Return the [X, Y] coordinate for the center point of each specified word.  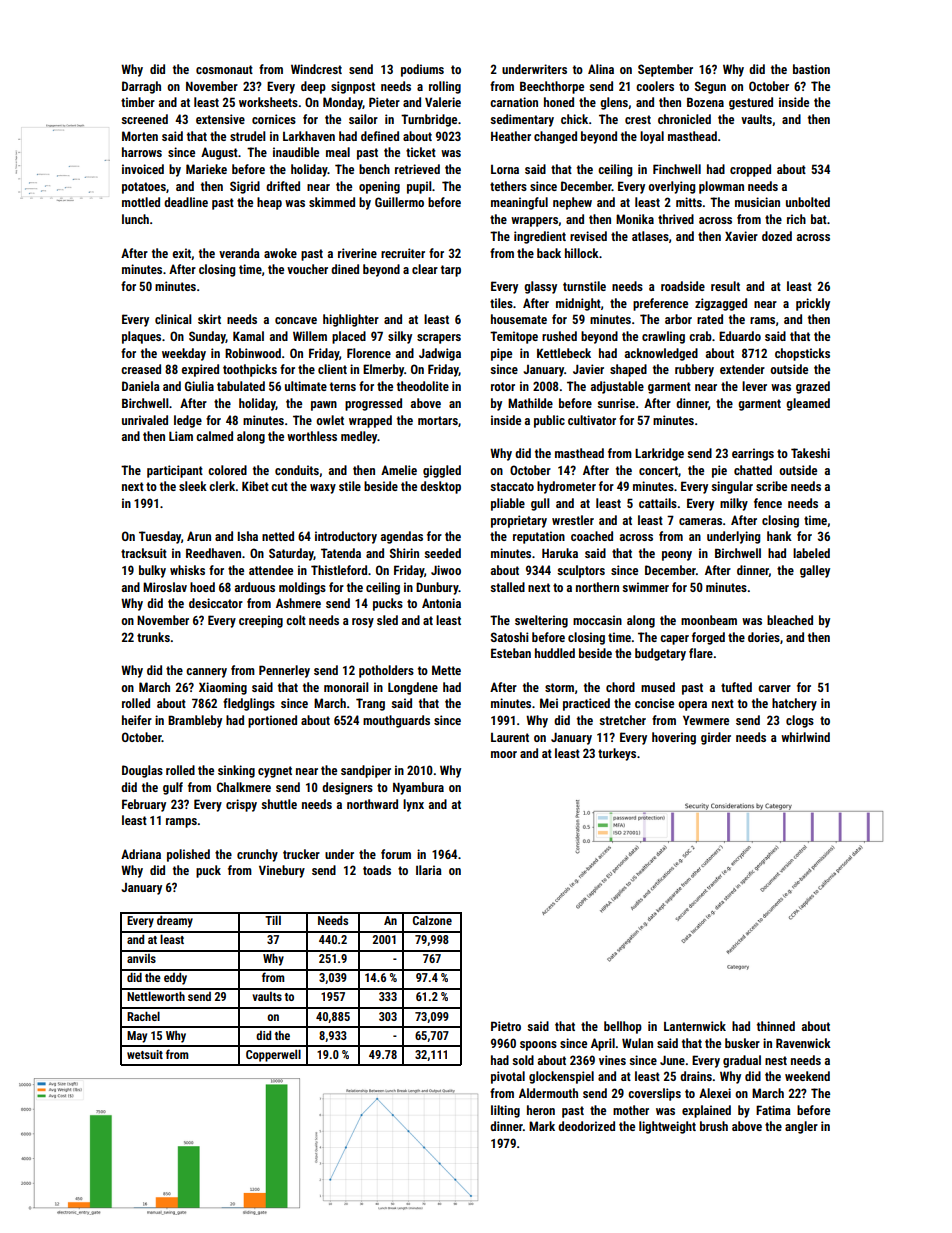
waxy [323, 489]
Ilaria [429, 870]
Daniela [141, 386]
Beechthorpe [552, 87]
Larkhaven [309, 136]
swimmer [645, 587]
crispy [241, 805]
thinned [776, 1026]
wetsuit [145, 1054]
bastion [811, 69]
